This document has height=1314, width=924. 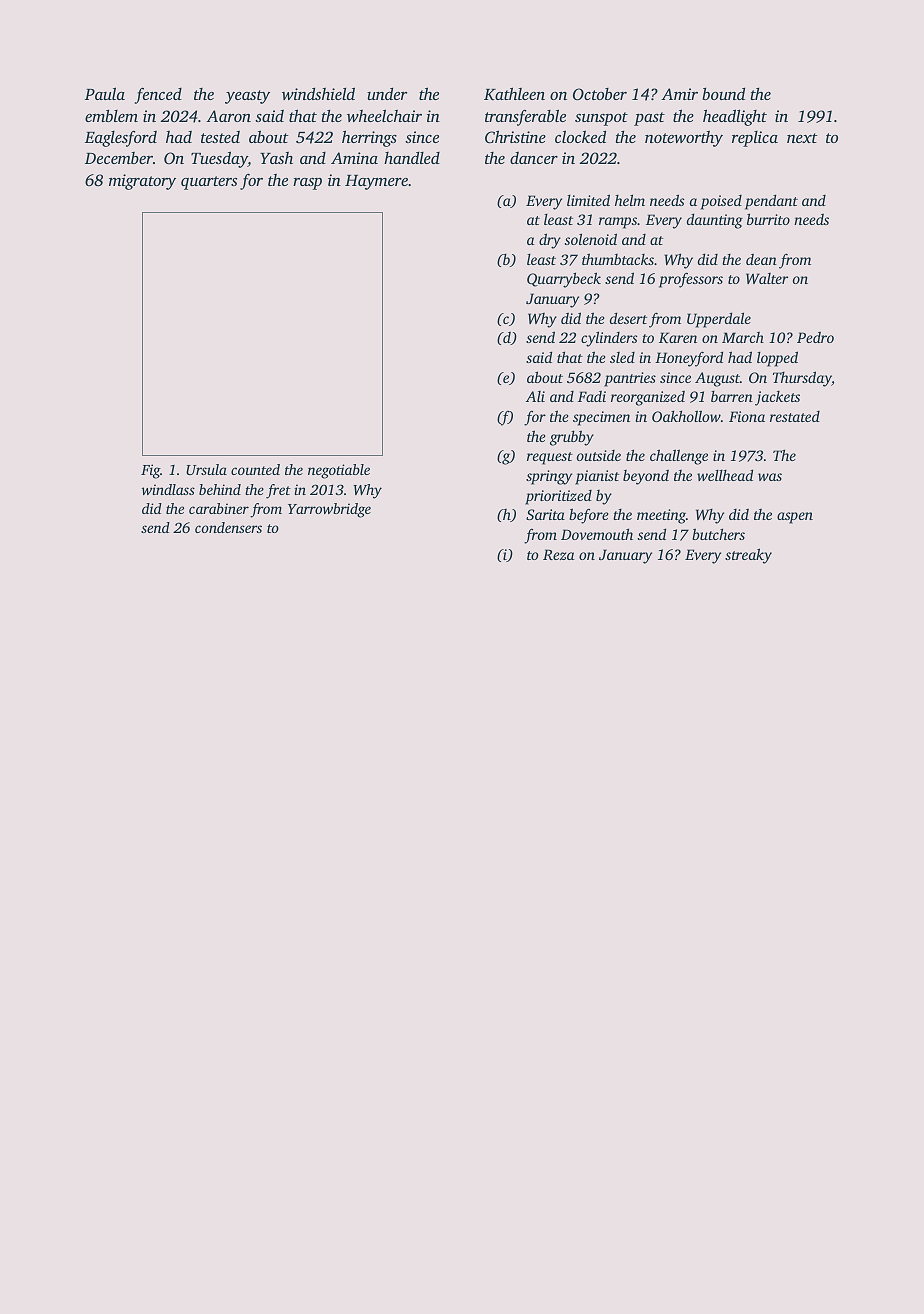 What do you see at coordinates (105, 93) in the document?
I see `Paula` at bounding box center [105, 93].
